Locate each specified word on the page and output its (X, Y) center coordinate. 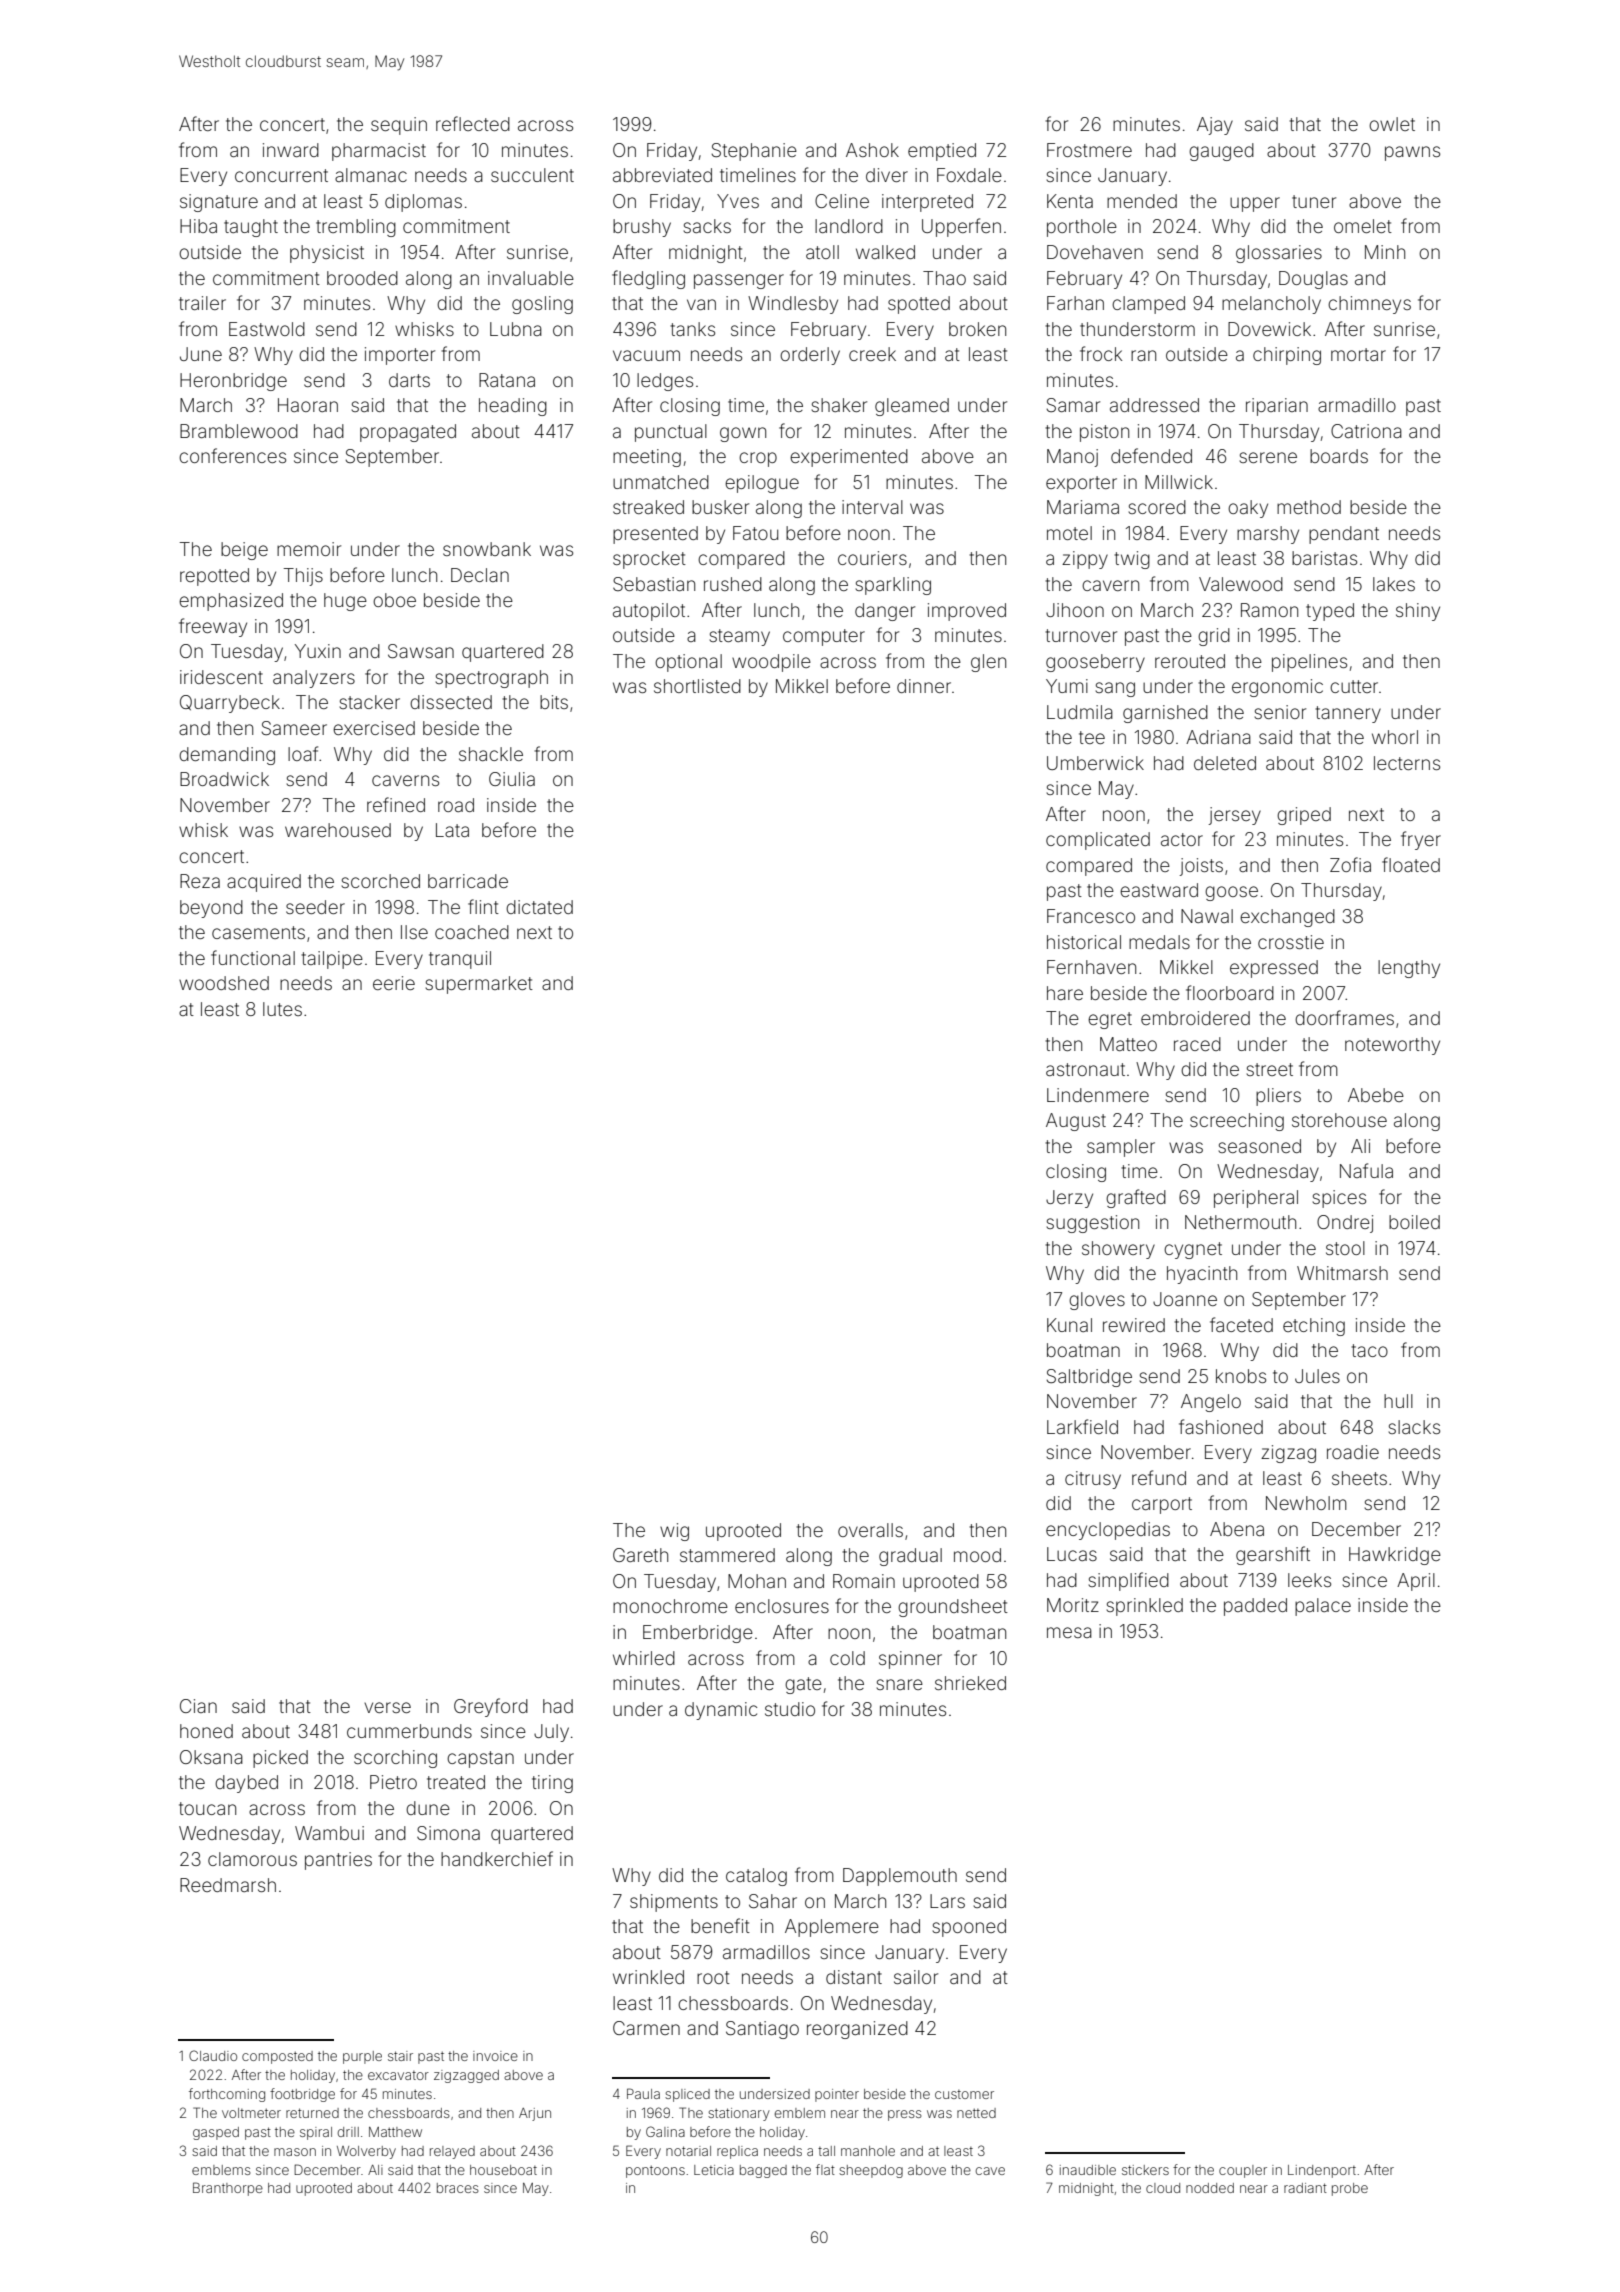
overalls (870, 1530)
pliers (1278, 1097)
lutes (282, 1009)
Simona (448, 1833)
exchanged (1287, 918)
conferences (232, 455)
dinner (924, 686)
